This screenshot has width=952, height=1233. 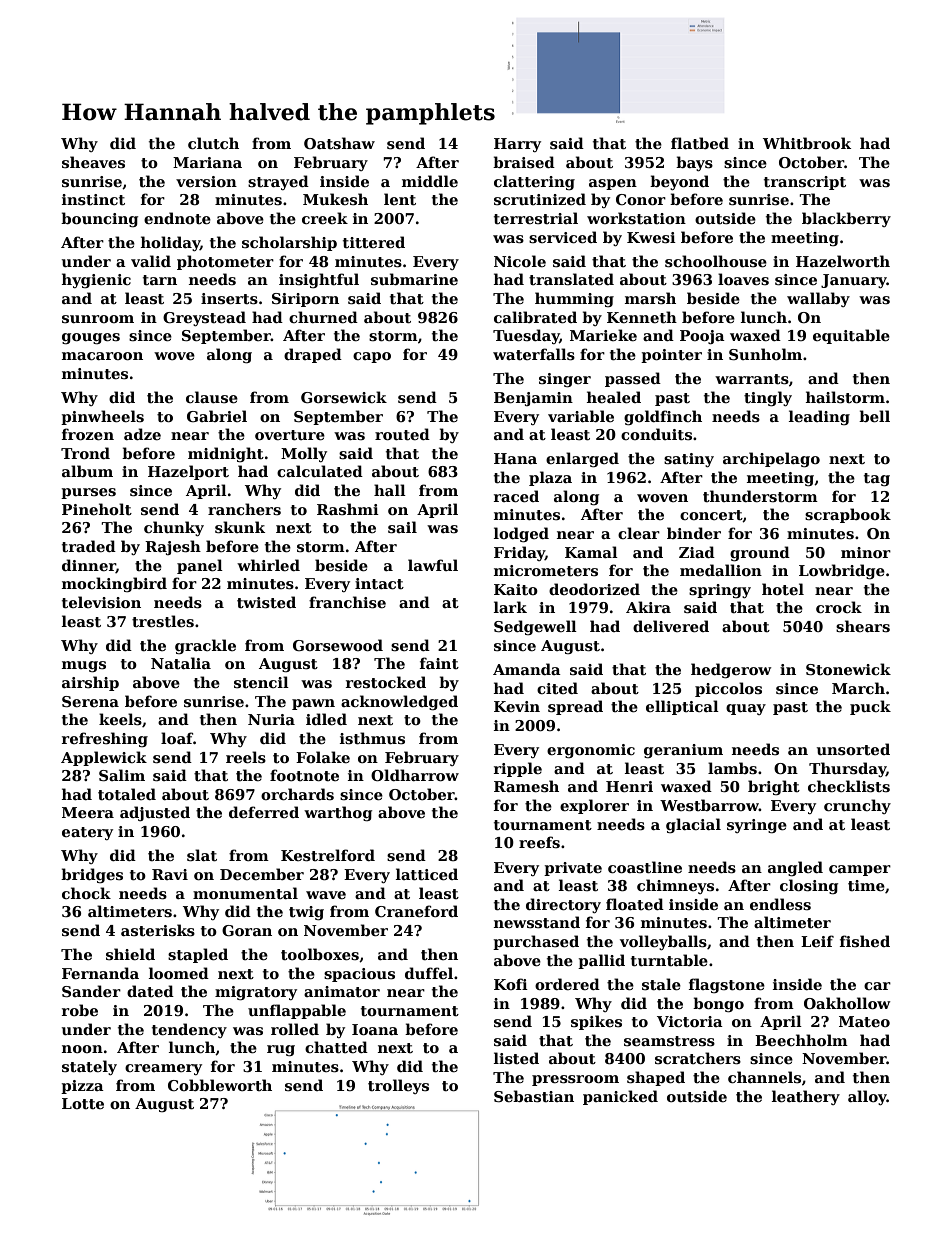 I want to click on whirled, so click(x=268, y=565).
